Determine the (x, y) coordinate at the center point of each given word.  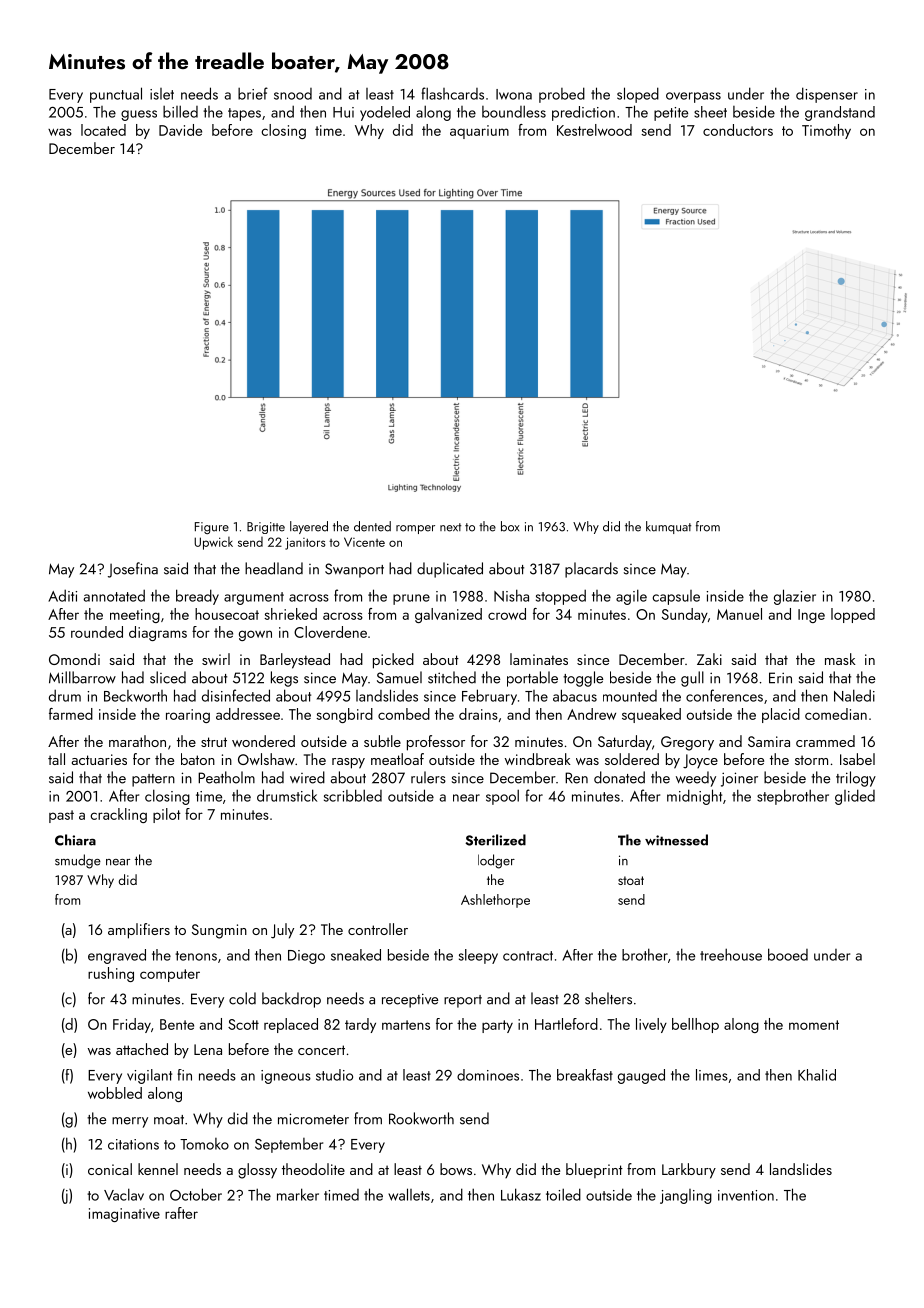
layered (309, 527)
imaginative (124, 1215)
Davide (180, 130)
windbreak (538, 759)
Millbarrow (82, 677)
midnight (694, 797)
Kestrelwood (594, 130)
